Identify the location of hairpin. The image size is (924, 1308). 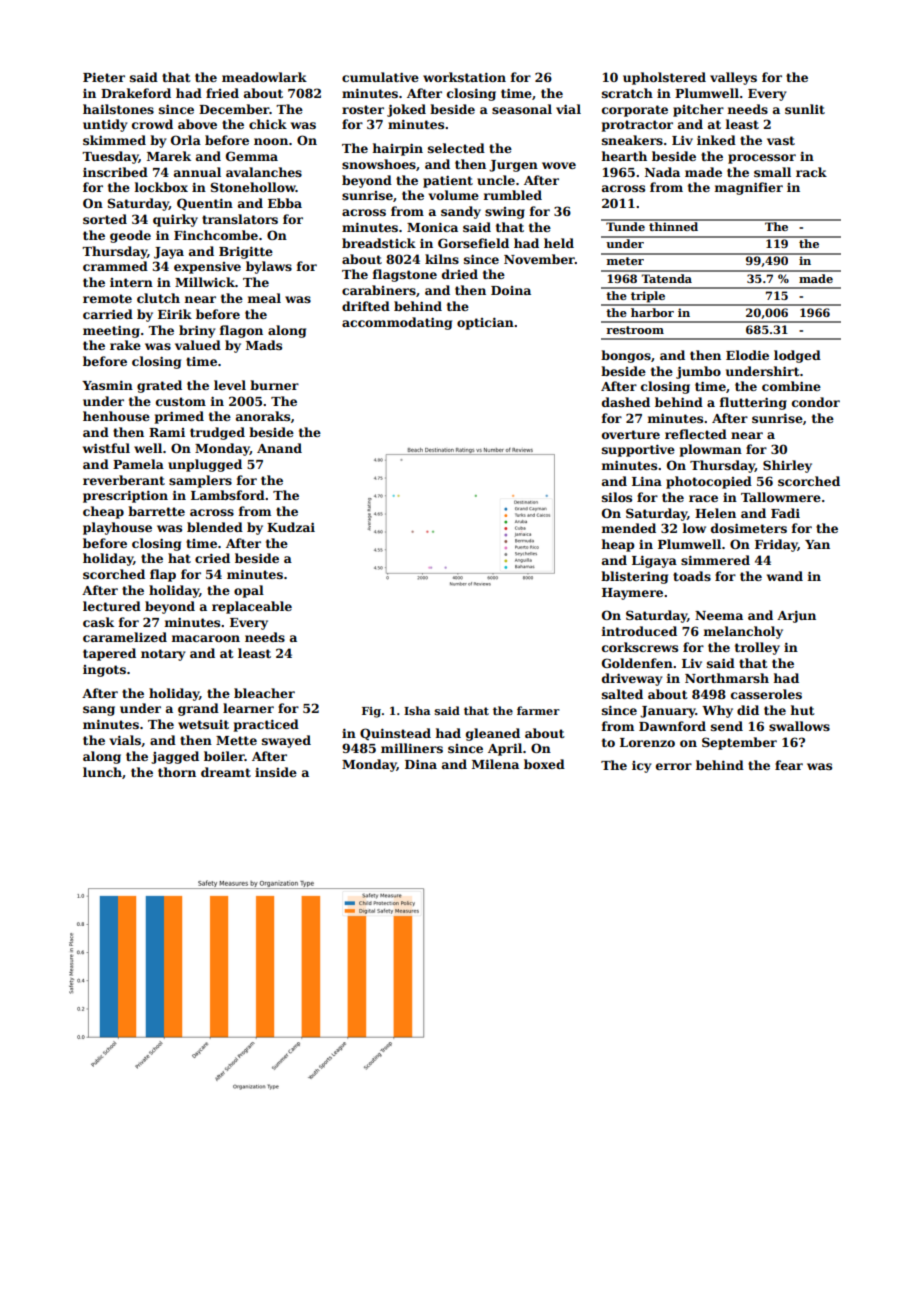
(398, 149).
